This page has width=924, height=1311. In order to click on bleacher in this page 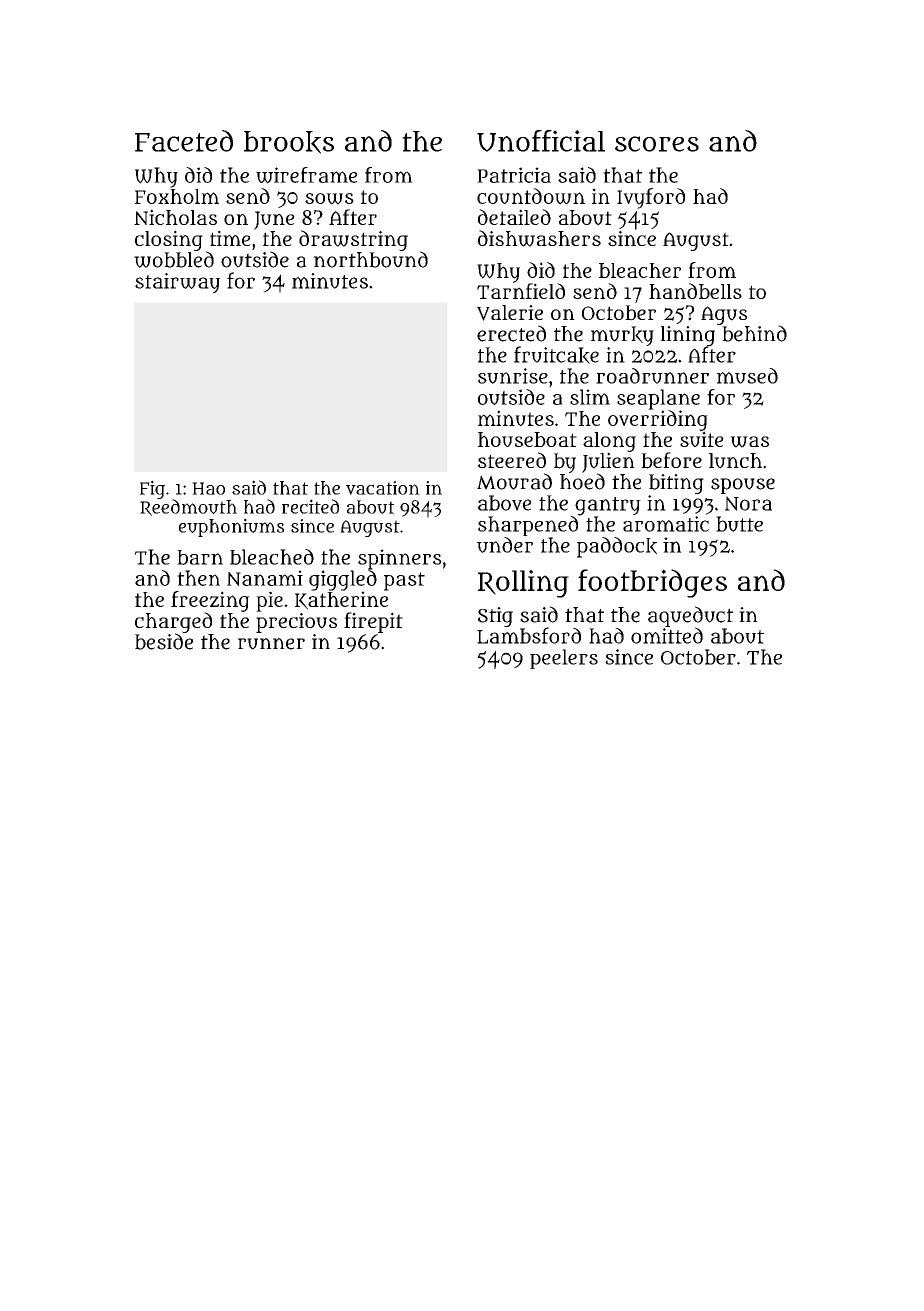, I will do `click(640, 270)`.
